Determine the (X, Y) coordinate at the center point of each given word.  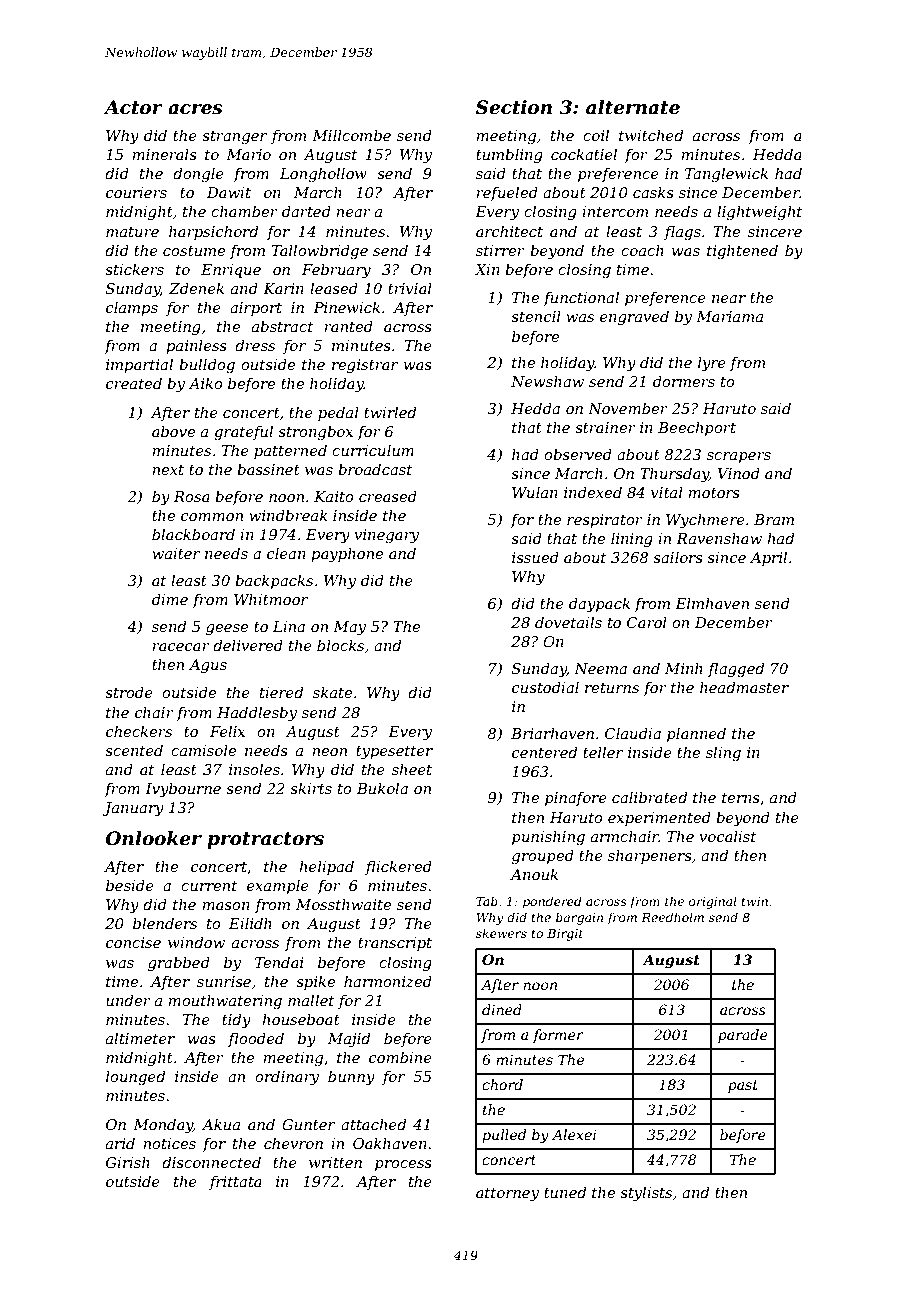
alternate (633, 107)
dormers (684, 381)
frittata (235, 1183)
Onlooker (154, 838)
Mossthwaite (343, 904)
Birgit (565, 935)
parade (743, 1036)
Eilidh (250, 923)
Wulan (535, 492)
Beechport (697, 428)
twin (754, 901)
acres (195, 109)
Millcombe (351, 135)
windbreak (288, 515)
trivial (410, 288)
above (173, 431)
